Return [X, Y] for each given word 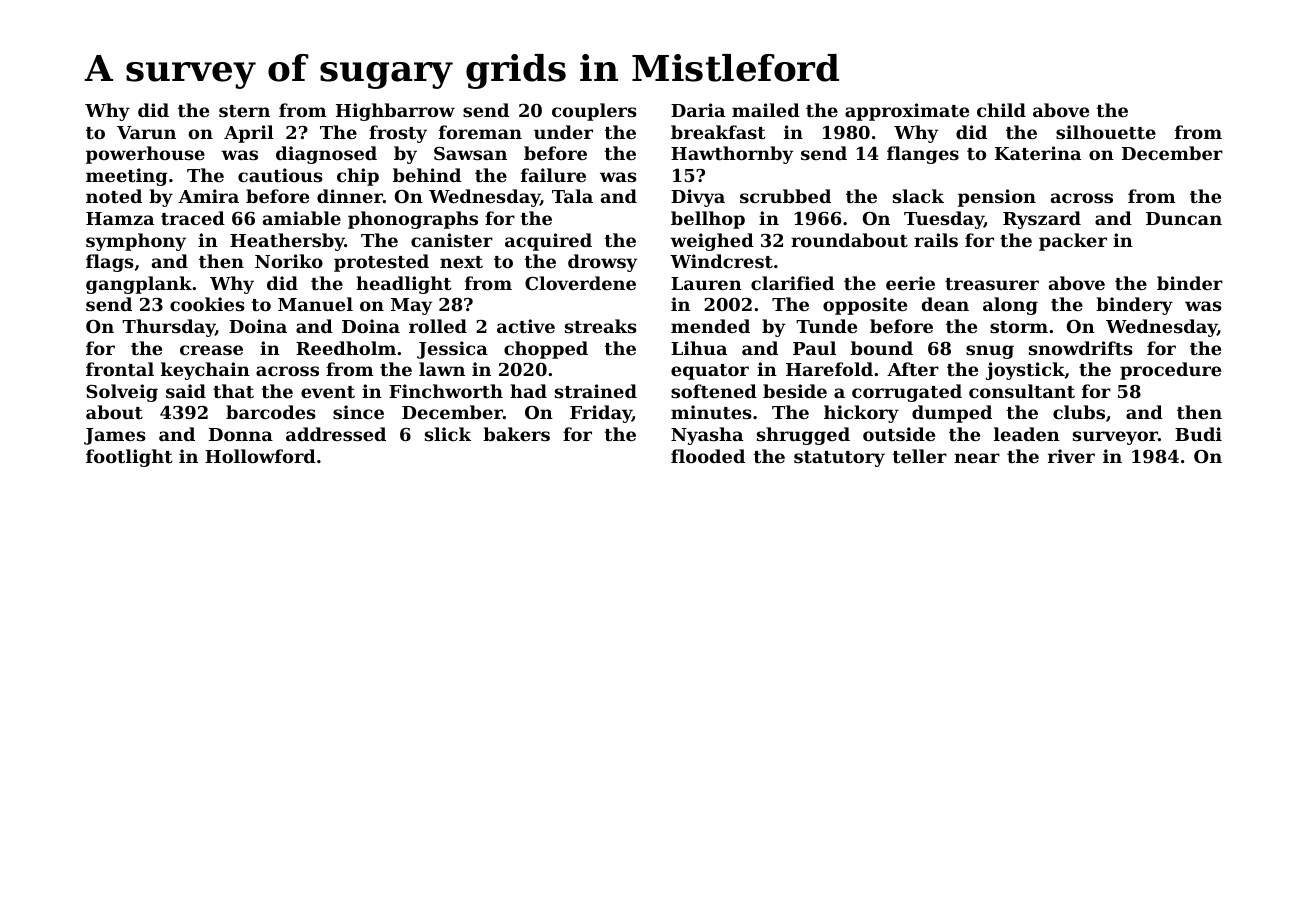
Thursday [168, 328]
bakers [516, 434]
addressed [336, 434]
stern [244, 111]
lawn [442, 369]
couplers [594, 112]
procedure [1170, 371]
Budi [1198, 434]
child [1001, 110]
